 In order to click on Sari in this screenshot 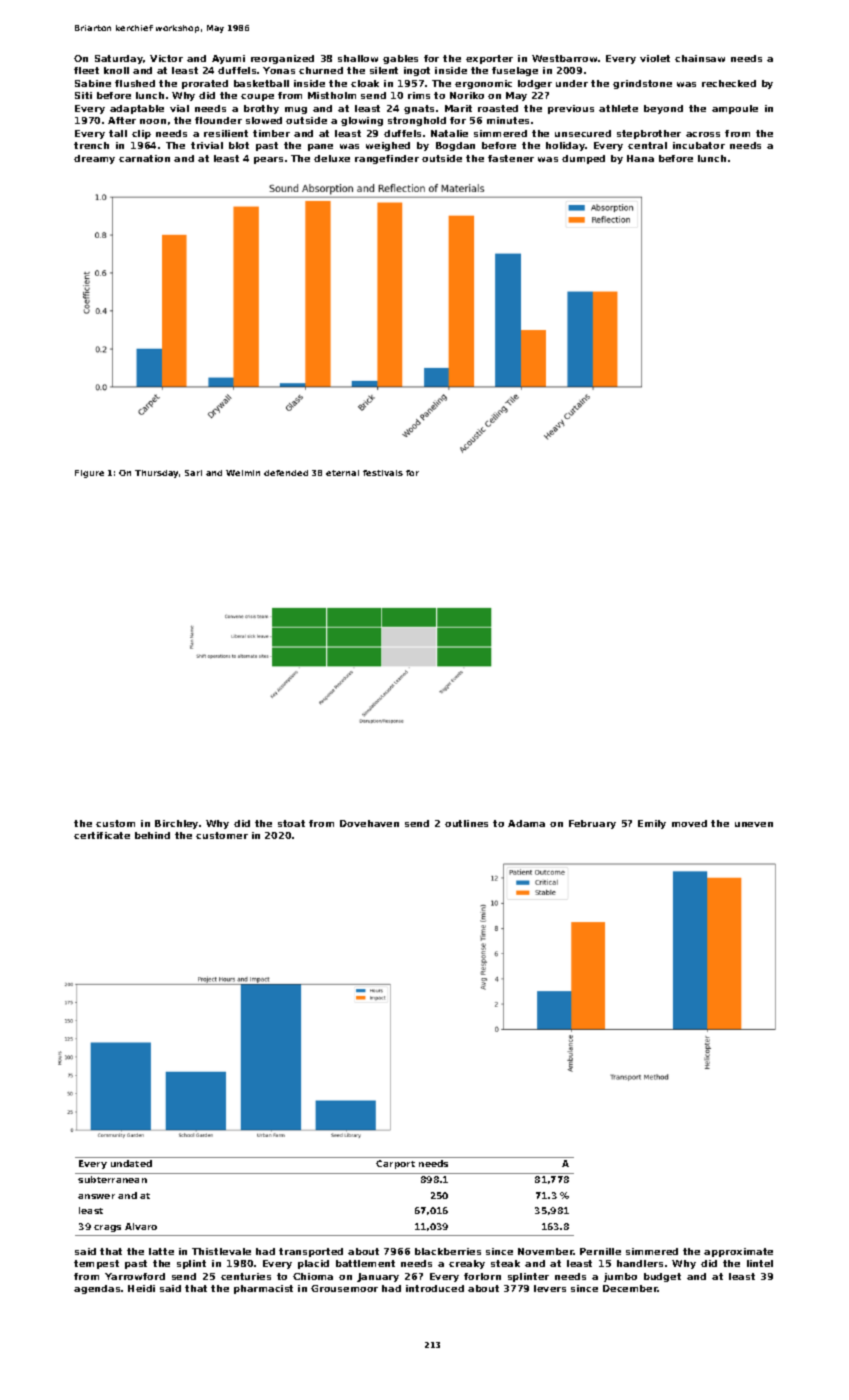, I will do `click(193, 473)`.
